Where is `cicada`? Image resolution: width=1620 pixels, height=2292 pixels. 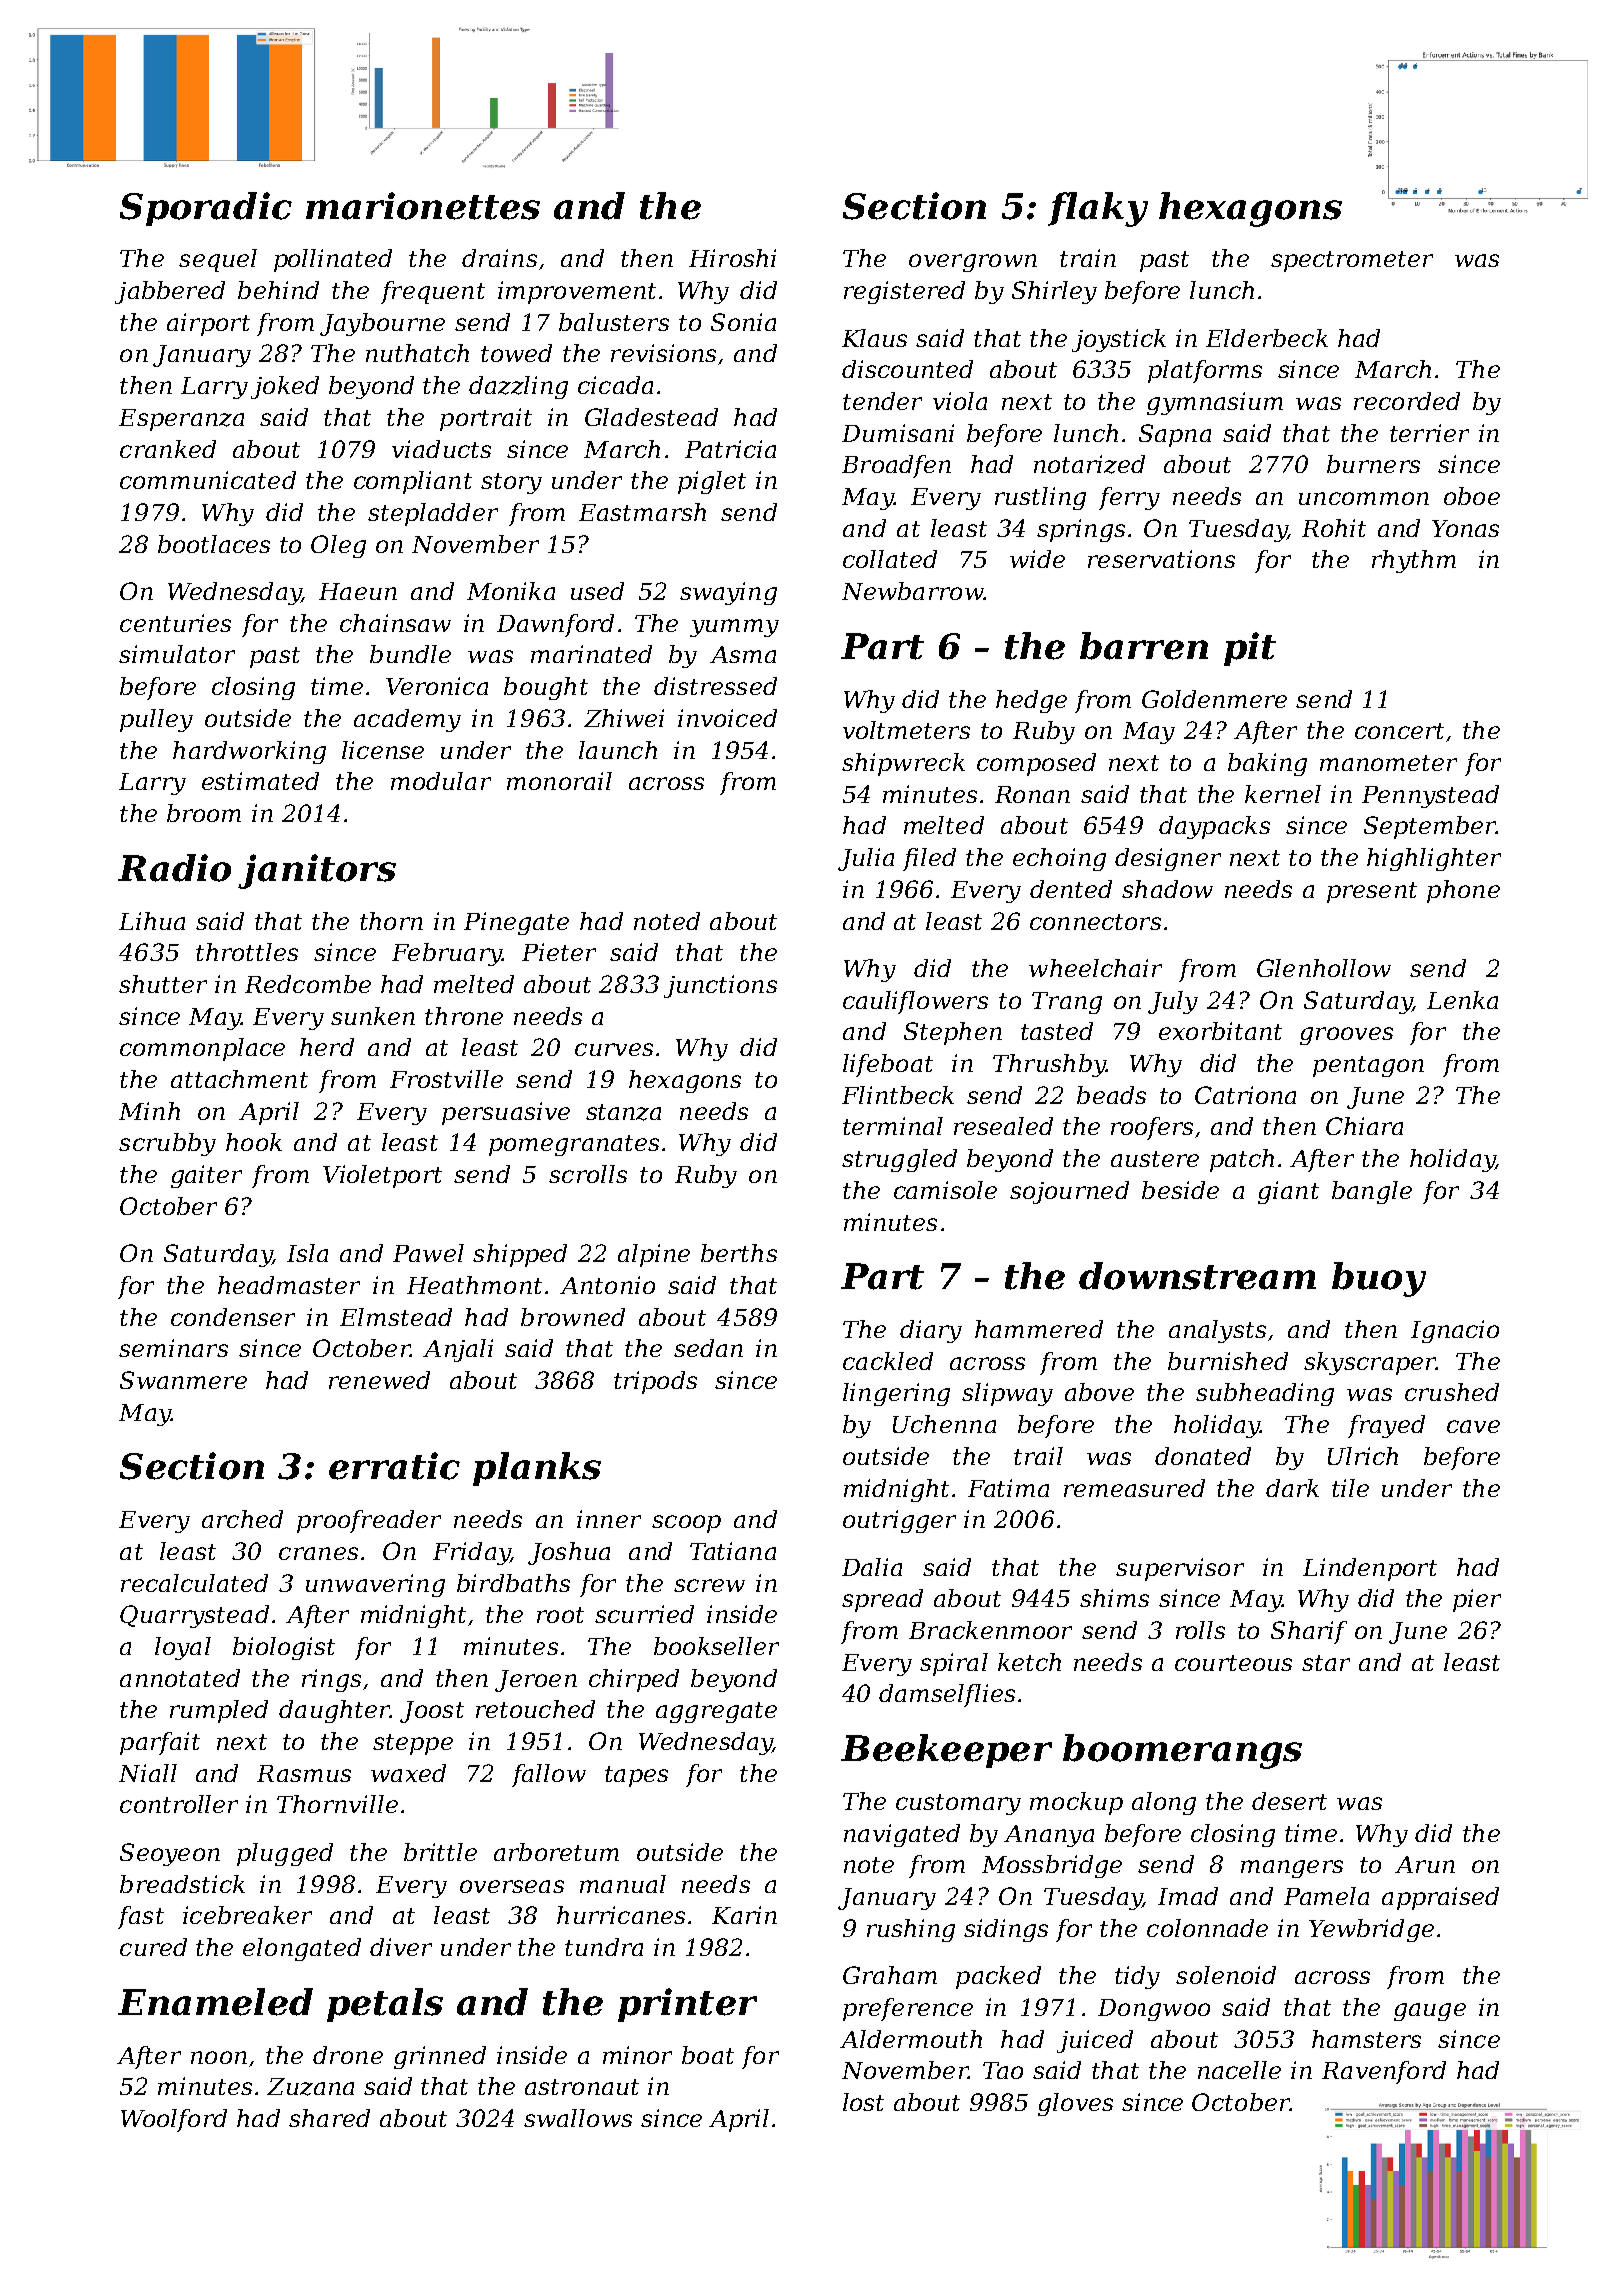 cicada is located at coordinates (615, 385).
